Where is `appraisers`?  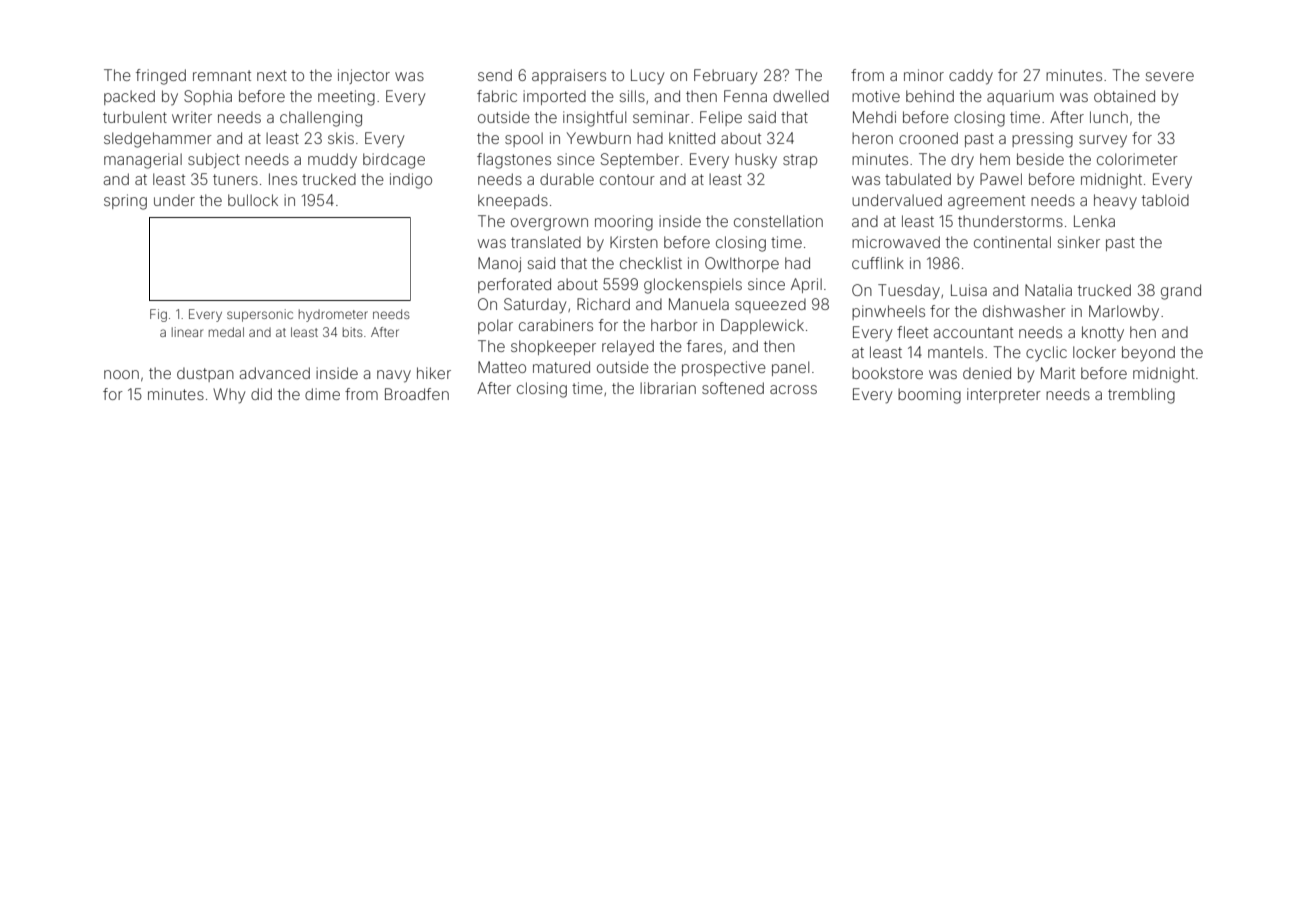 appraisers is located at coordinates (569, 76).
